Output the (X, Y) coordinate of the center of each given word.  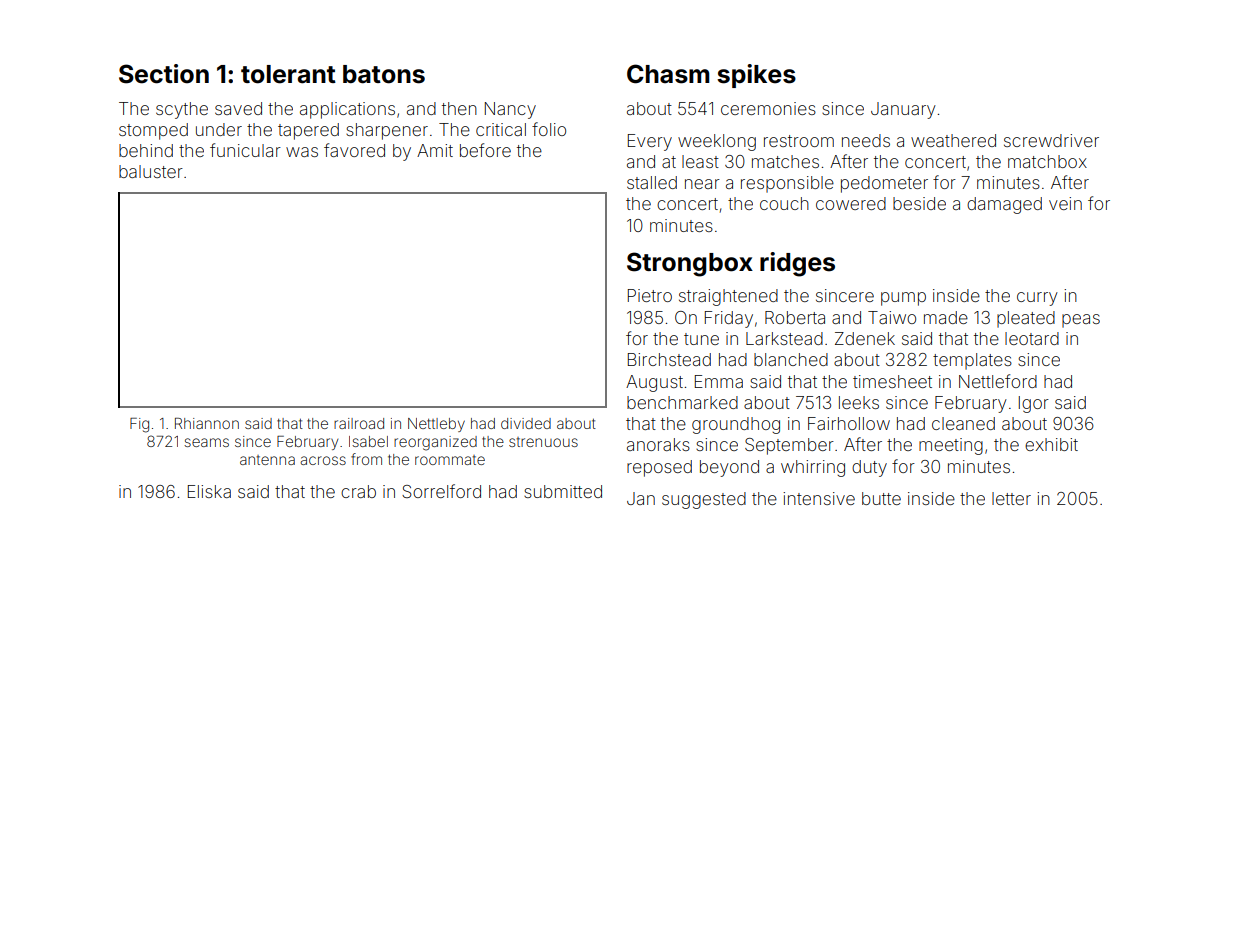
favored (354, 150)
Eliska (209, 491)
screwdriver (1051, 140)
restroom (799, 141)
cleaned (963, 423)
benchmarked (682, 402)
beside (919, 203)
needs (866, 140)
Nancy (510, 110)
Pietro (650, 295)
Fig (139, 425)
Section (164, 74)
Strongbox (690, 264)
